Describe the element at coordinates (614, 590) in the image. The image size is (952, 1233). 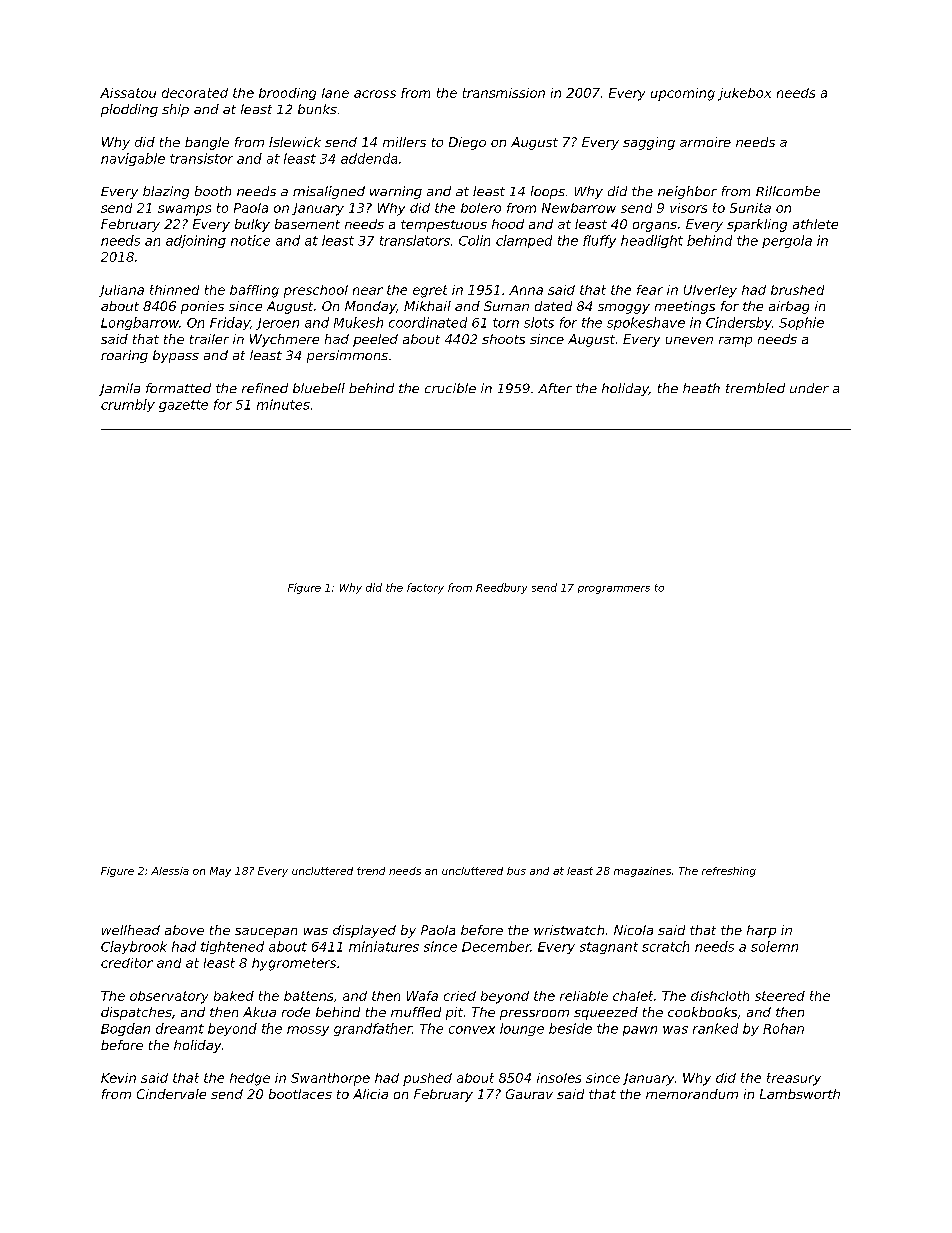
I see `programmers` at that location.
